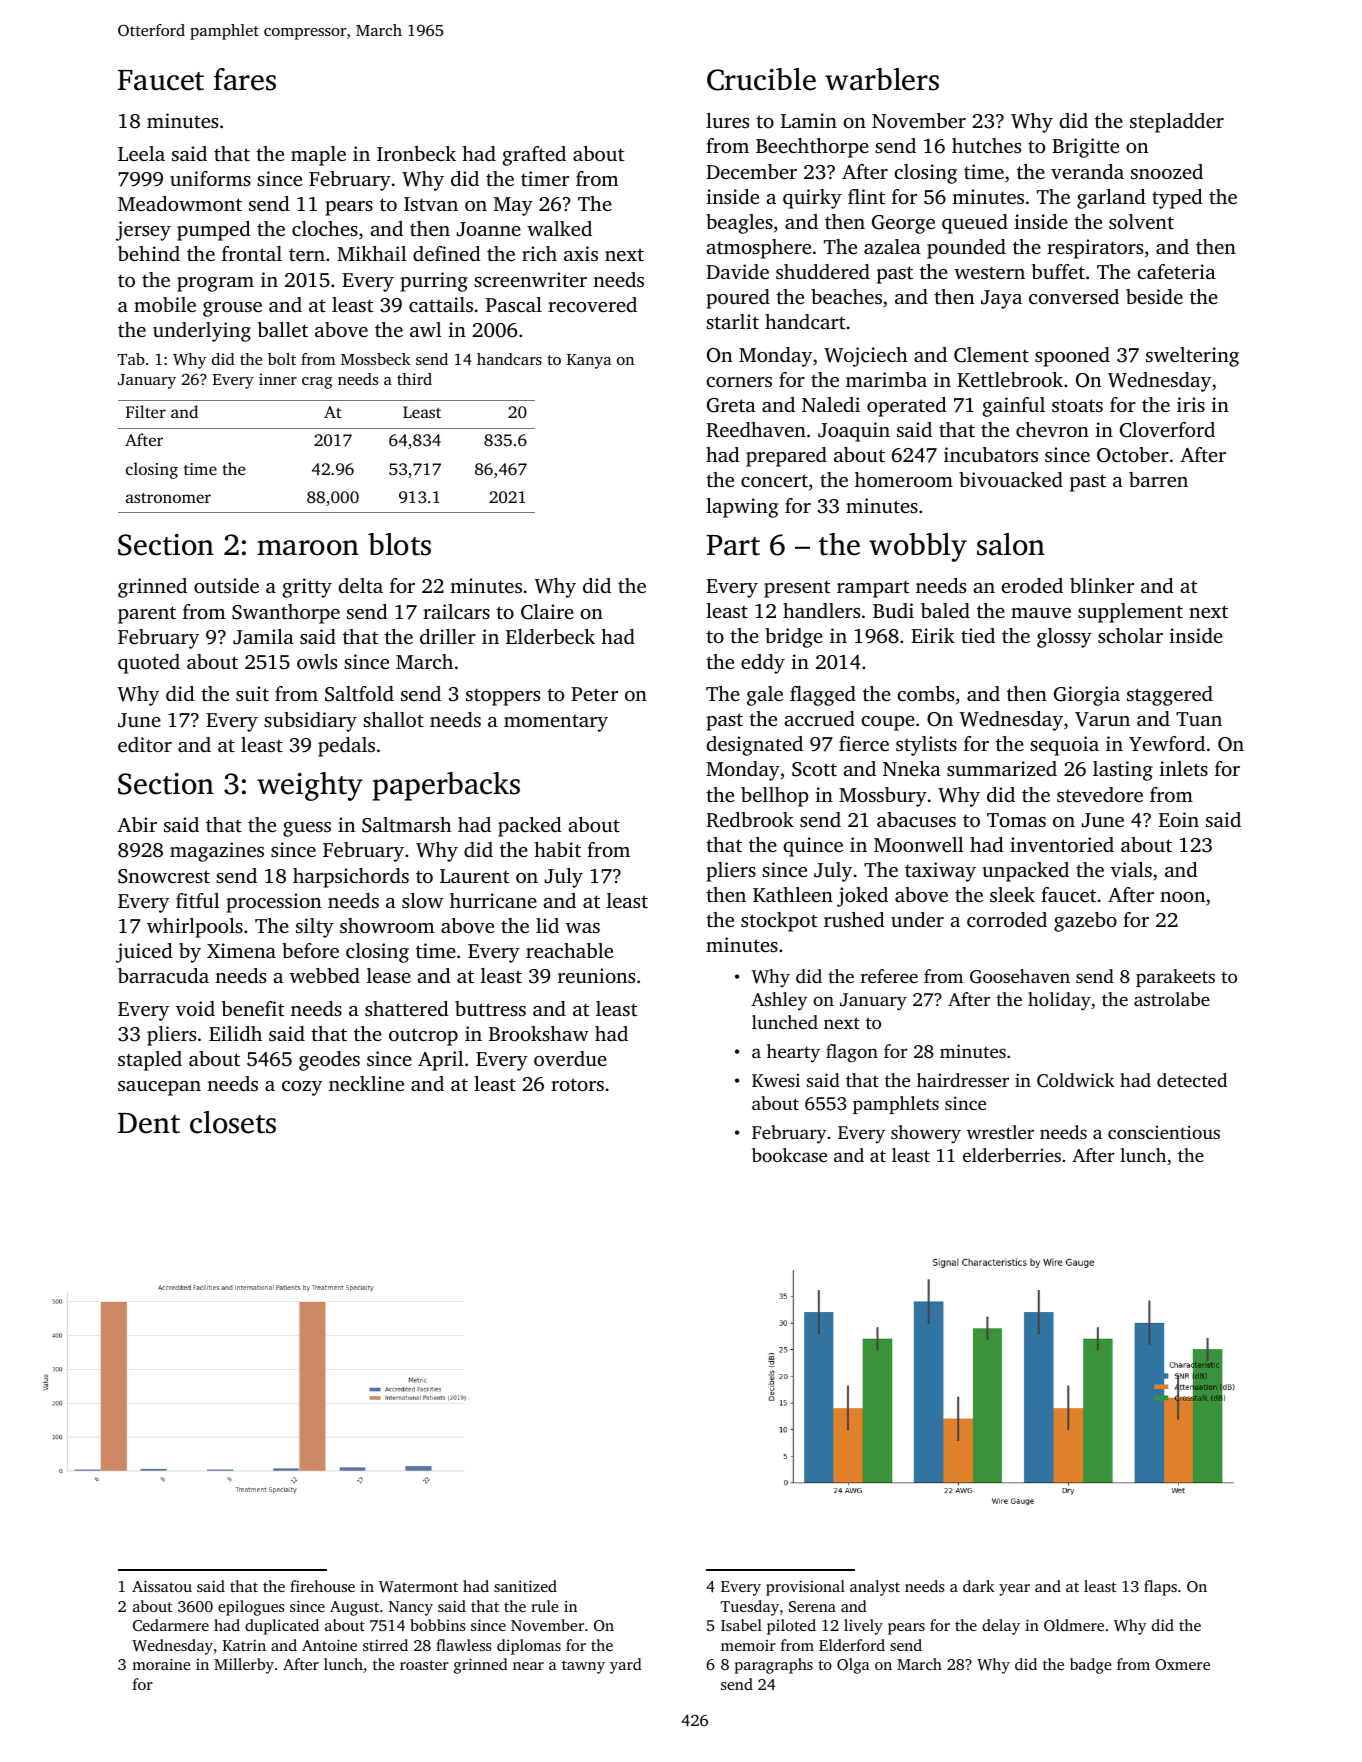 This screenshot has height=1762, width=1362. What do you see at coordinates (1102, 585) in the screenshot?
I see `blinker` at bounding box center [1102, 585].
